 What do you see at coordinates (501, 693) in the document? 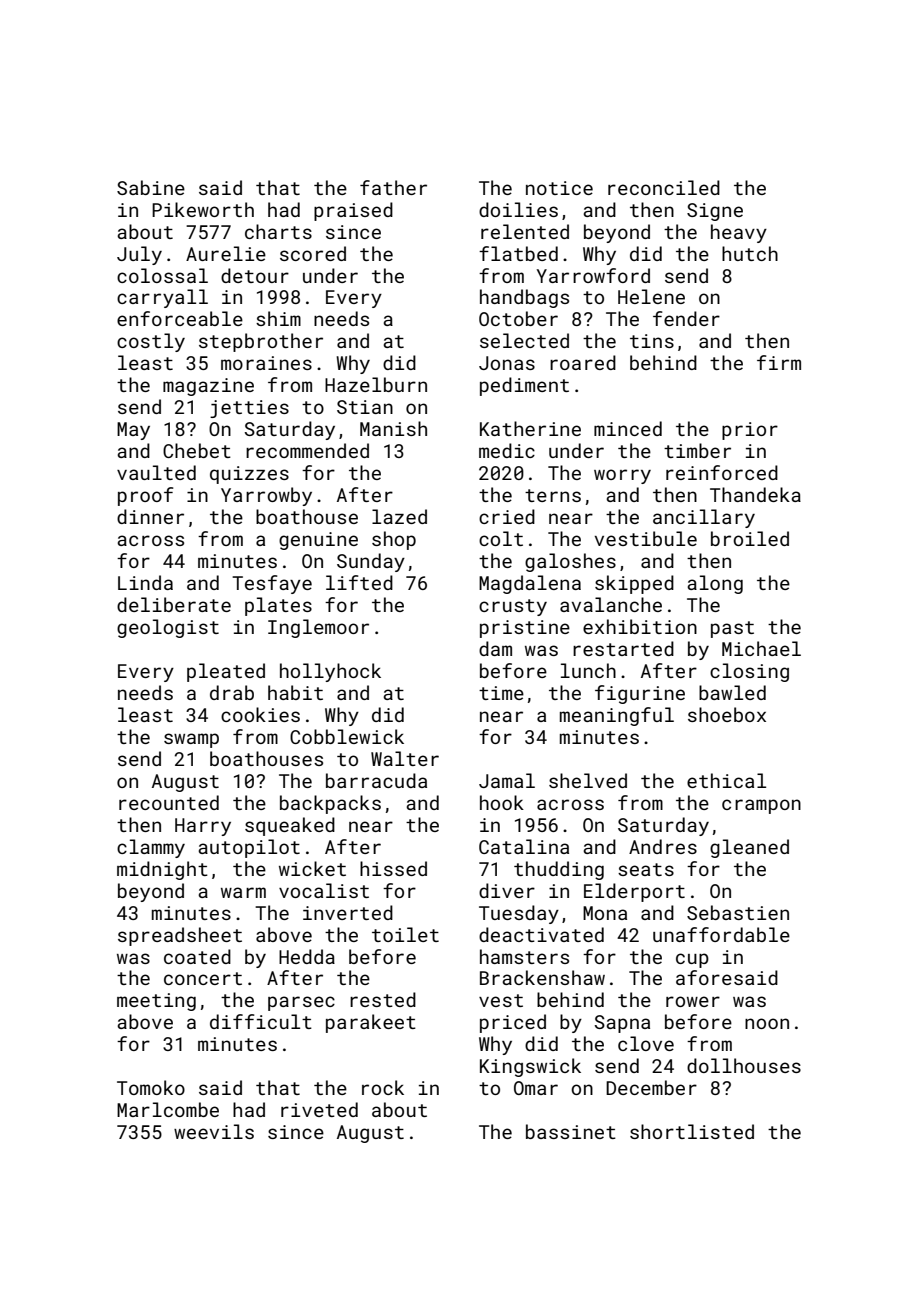
I see `time` at bounding box center [501, 693].
